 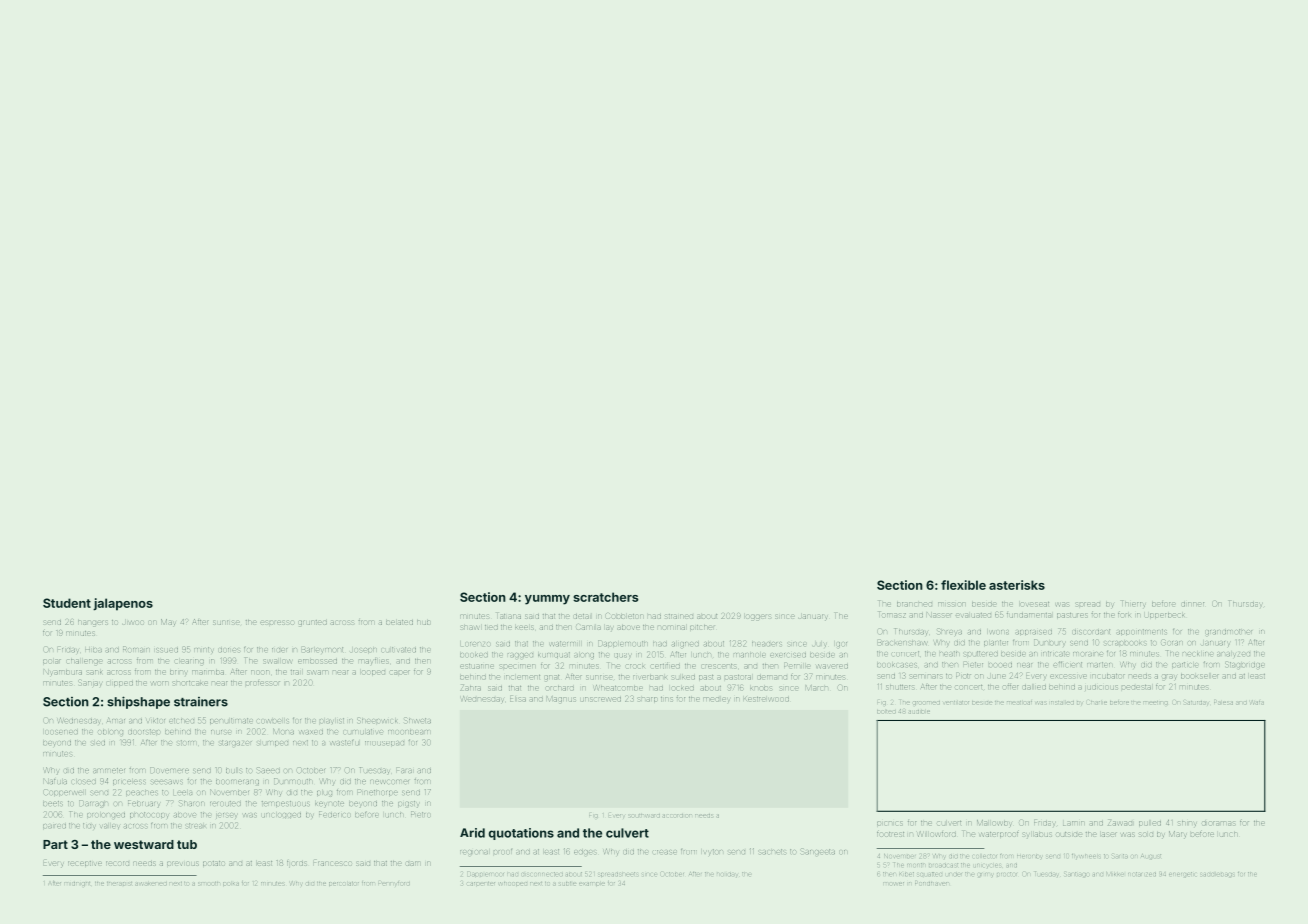 I want to click on etched, so click(x=181, y=720).
